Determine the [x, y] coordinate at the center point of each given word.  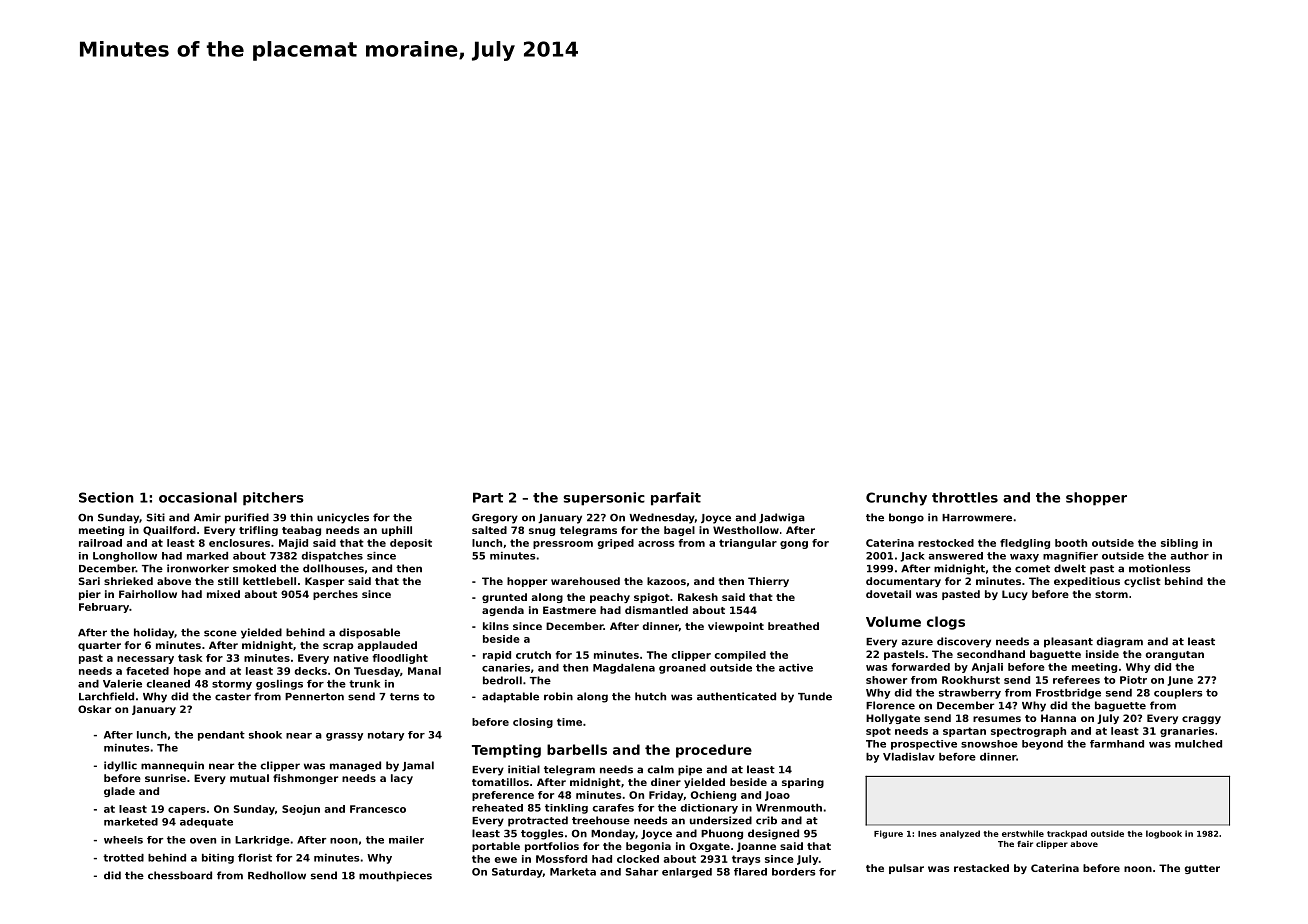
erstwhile [1023, 833]
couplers [1178, 694]
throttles [965, 497]
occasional [198, 497]
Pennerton [314, 697]
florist [255, 858]
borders [793, 872]
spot [878, 732]
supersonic [604, 499]
